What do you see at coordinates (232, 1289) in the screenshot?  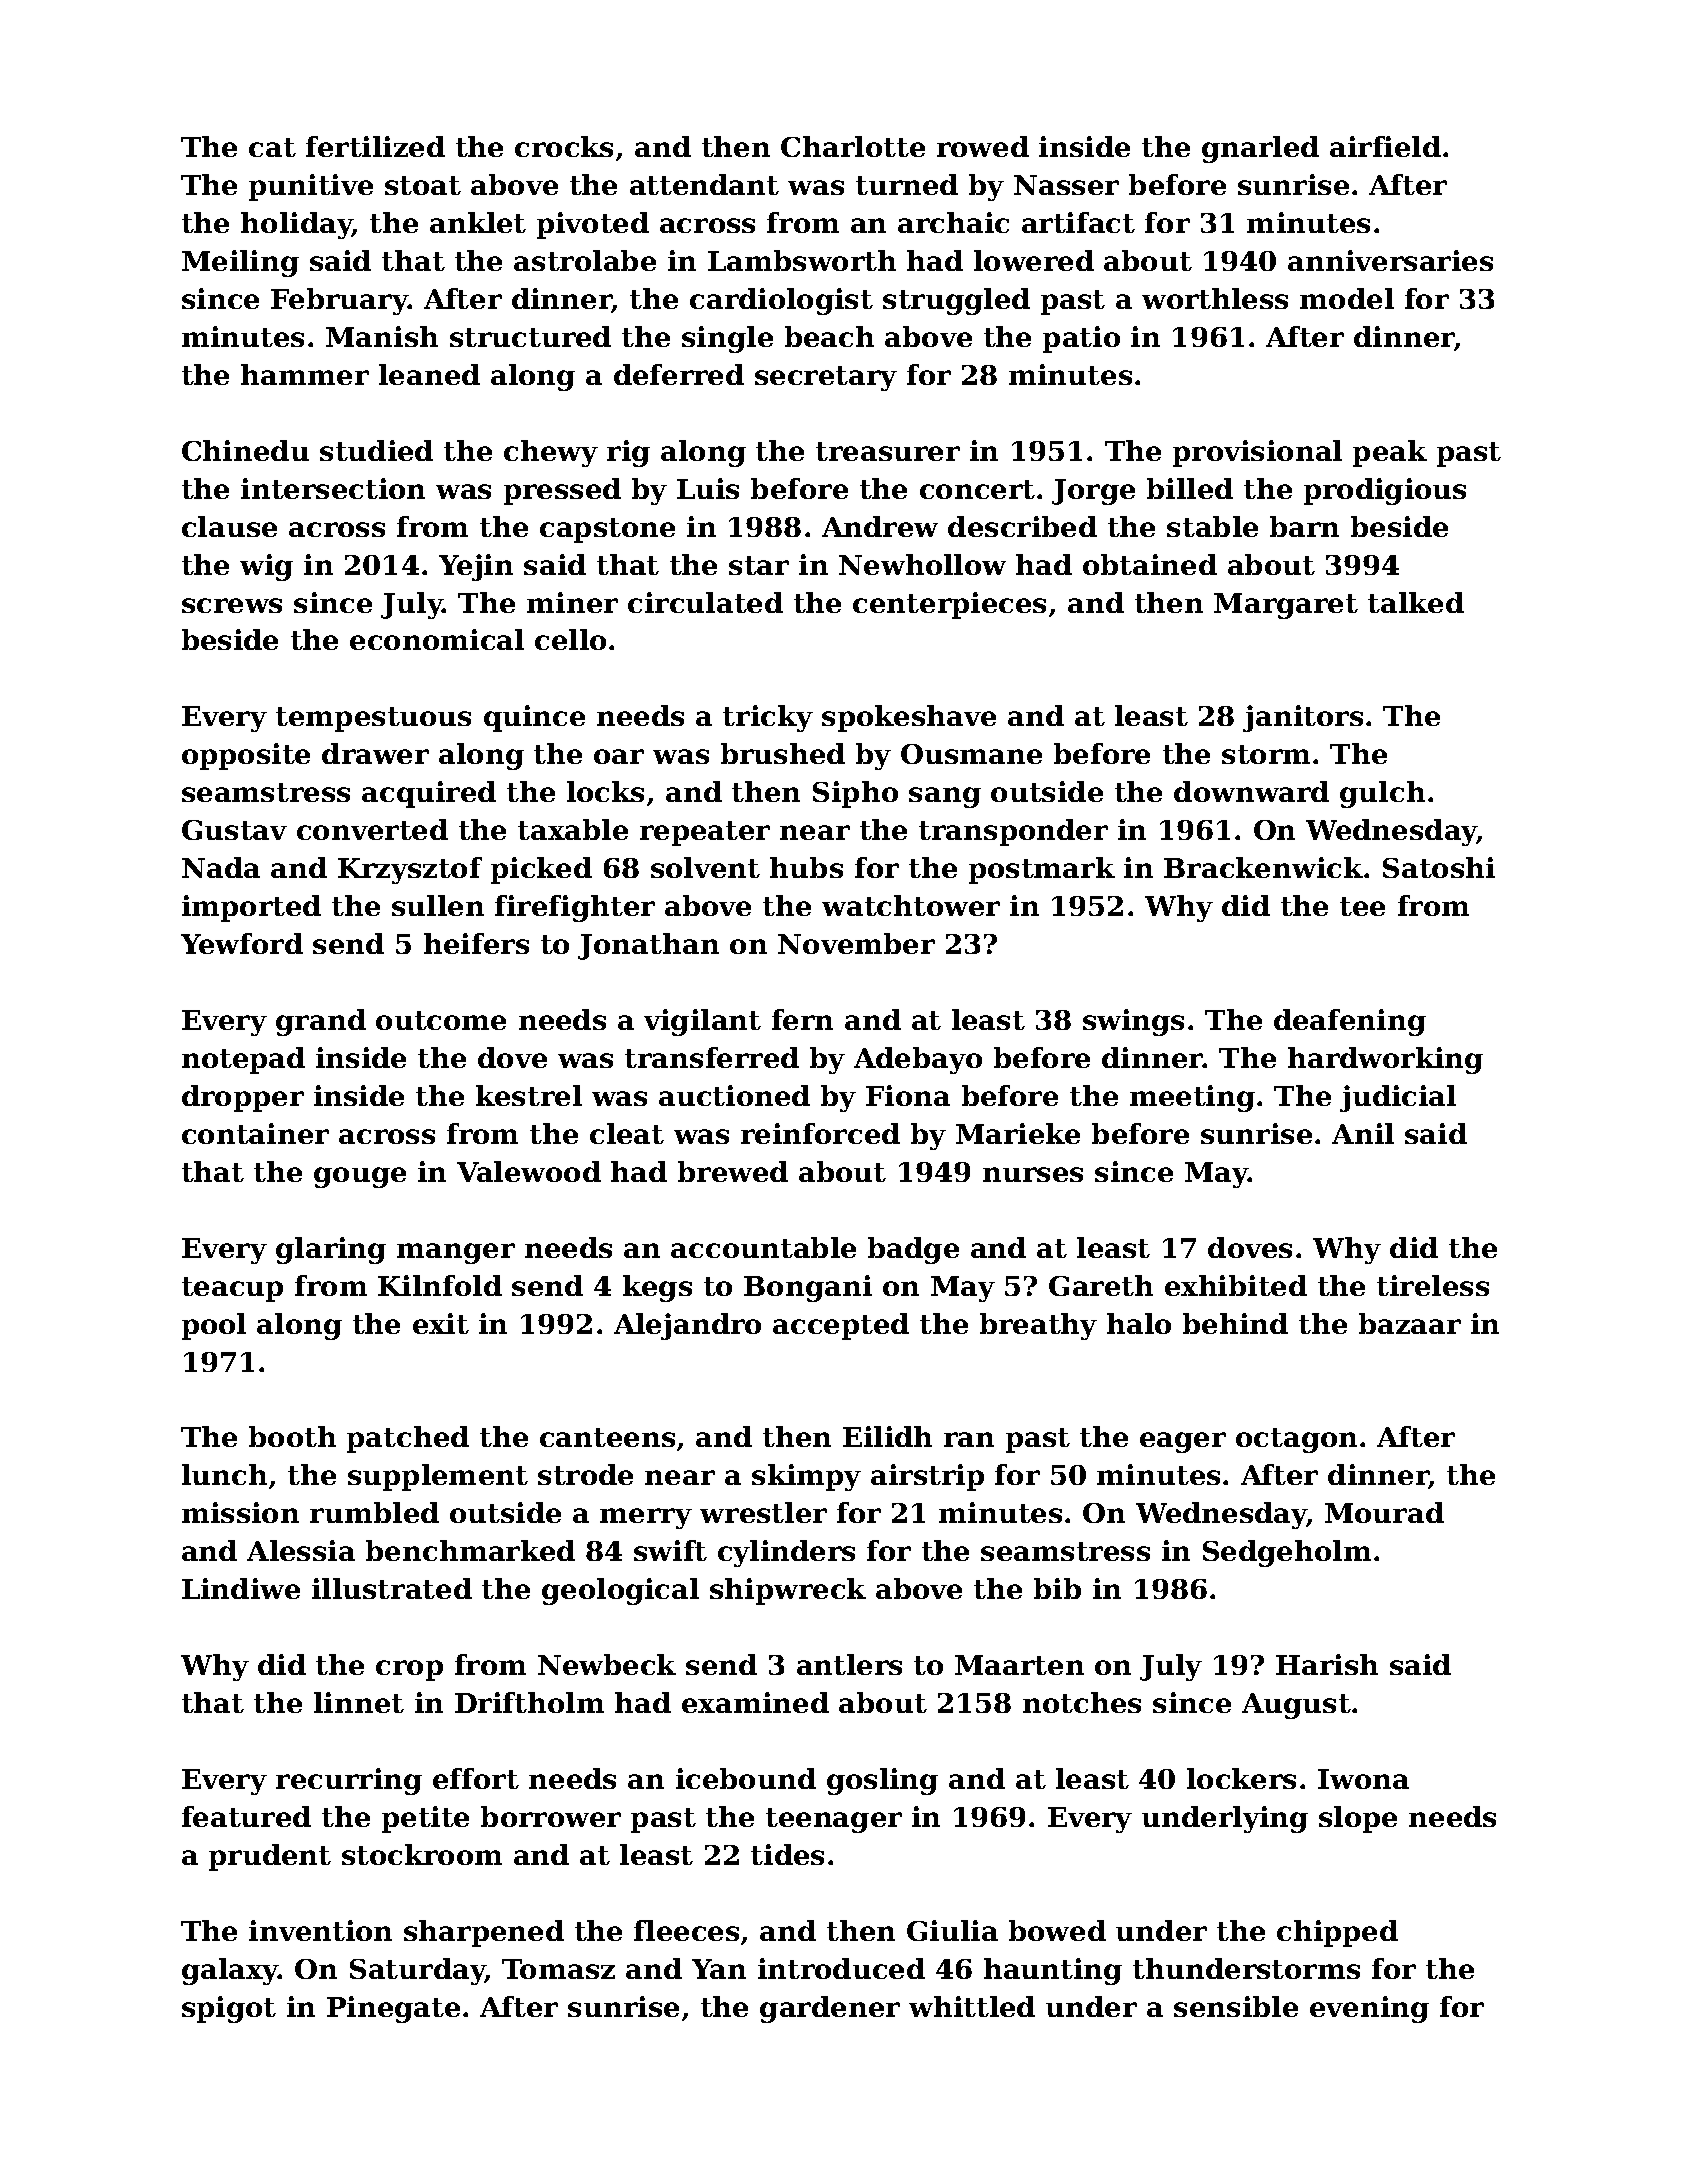 I see `teacup` at bounding box center [232, 1289].
